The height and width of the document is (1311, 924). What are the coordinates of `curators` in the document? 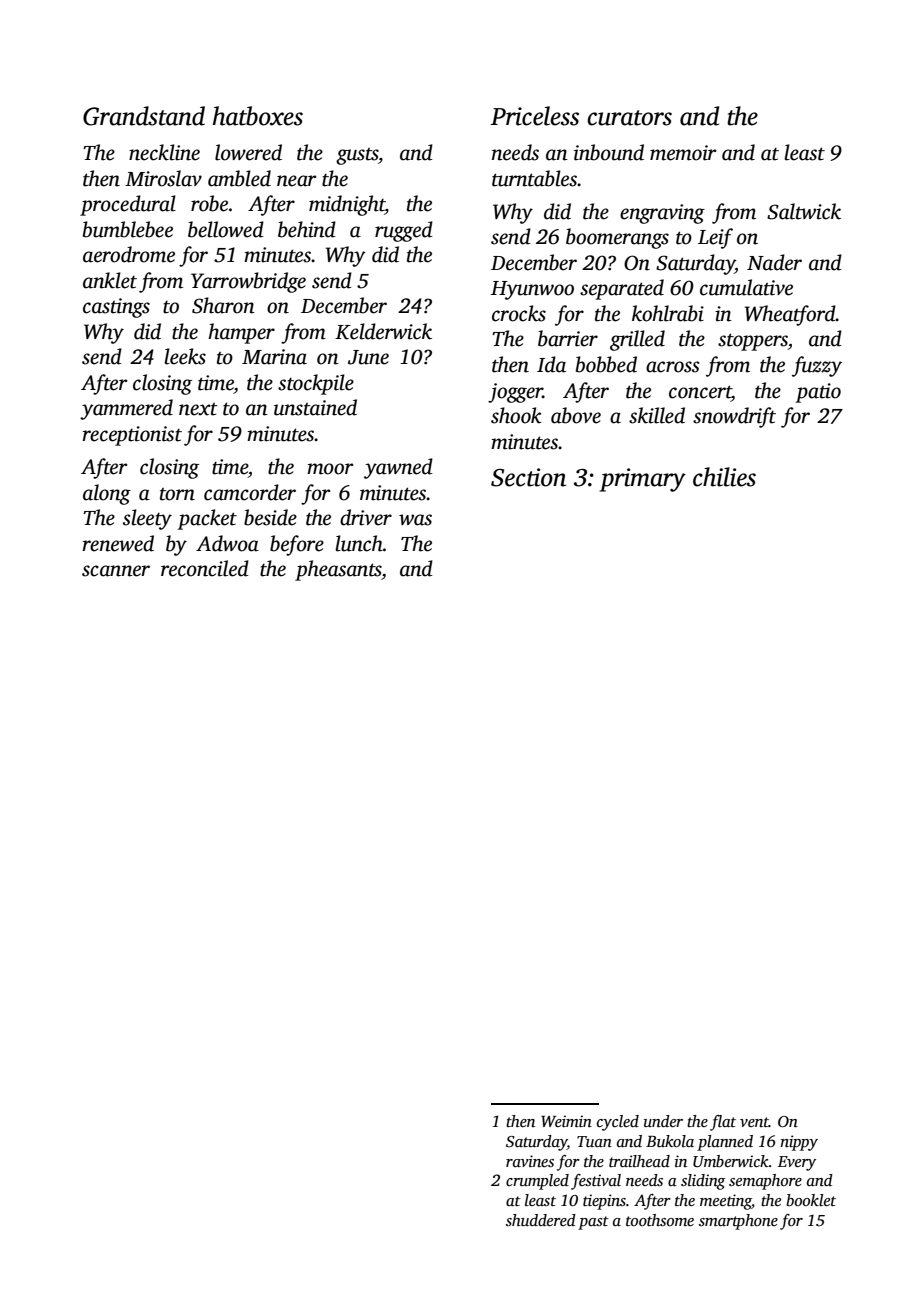 It's located at (629, 118).
